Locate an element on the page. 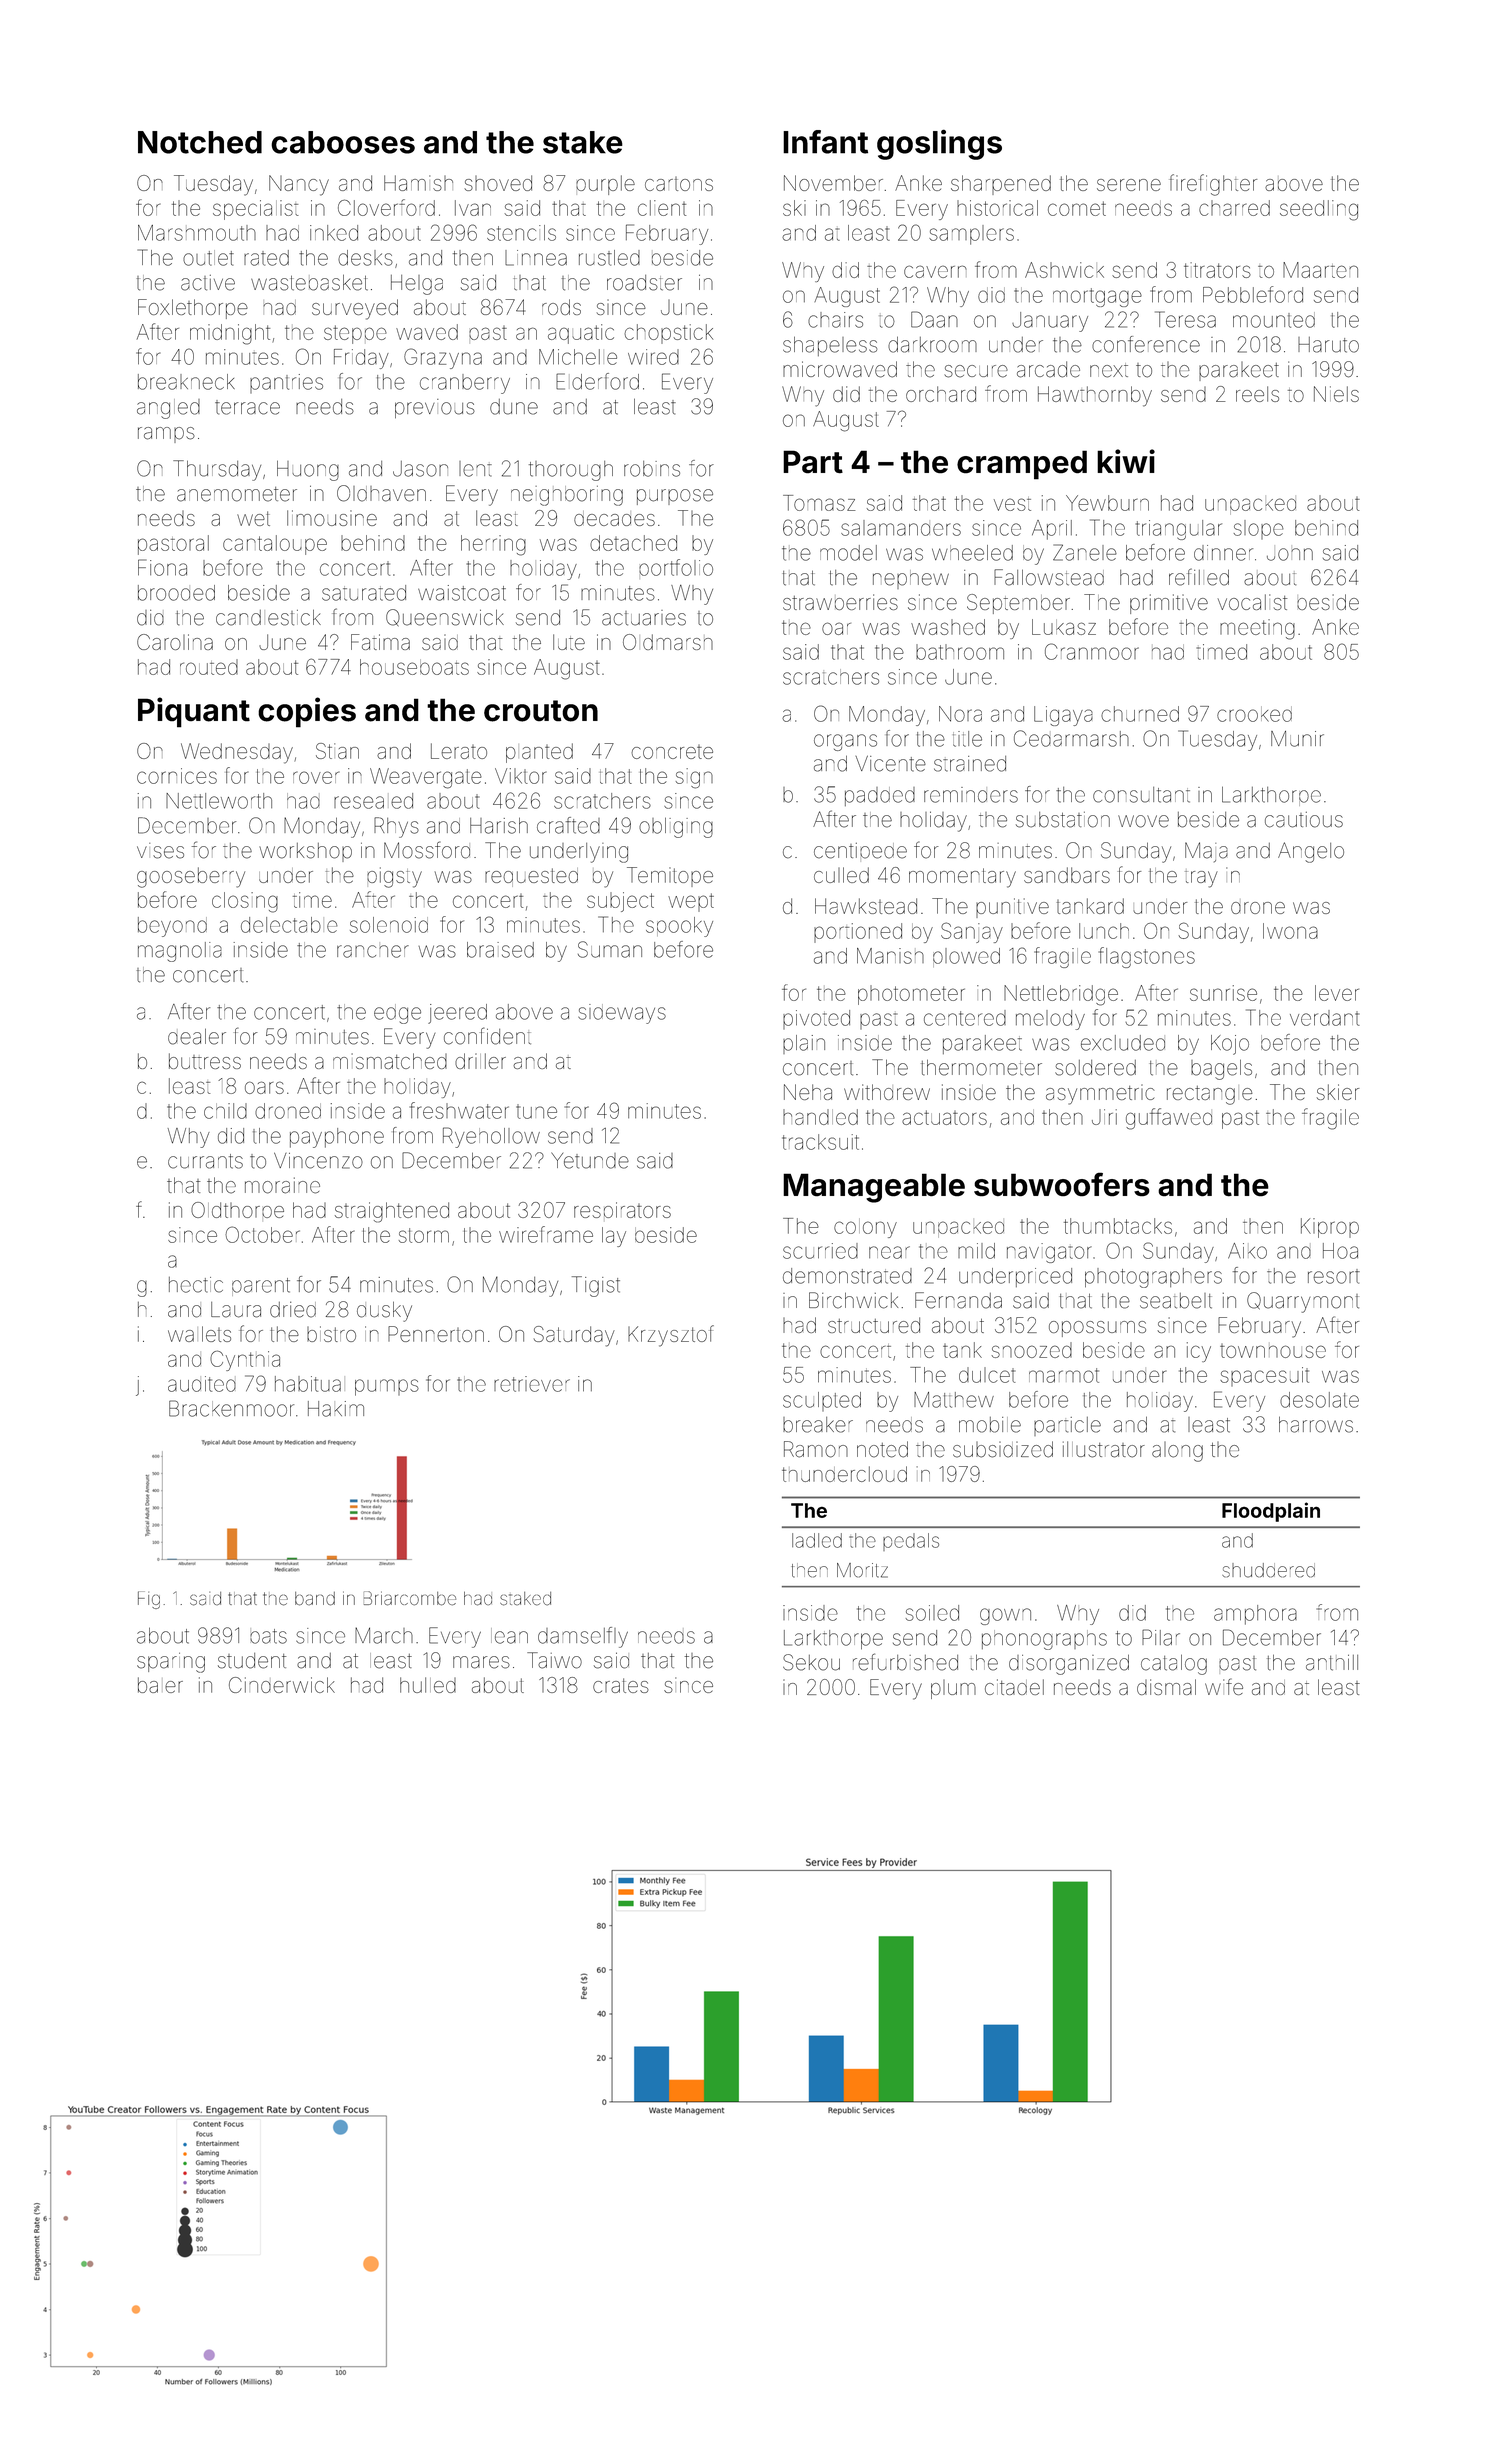 The image size is (1496, 2464). Carolina is located at coordinates (175, 642).
